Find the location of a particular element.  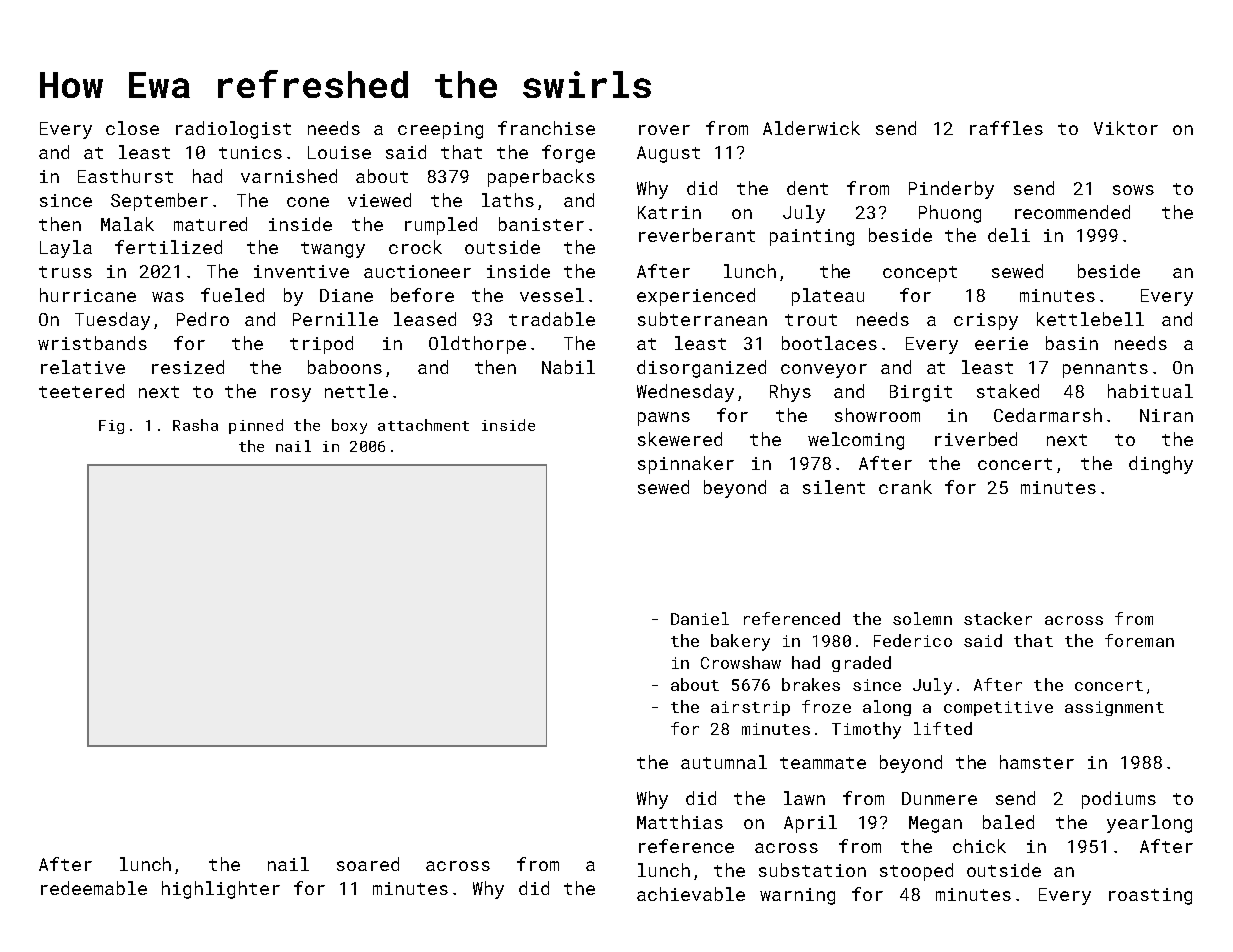

disorganized is located at coordinates (701, 369).
